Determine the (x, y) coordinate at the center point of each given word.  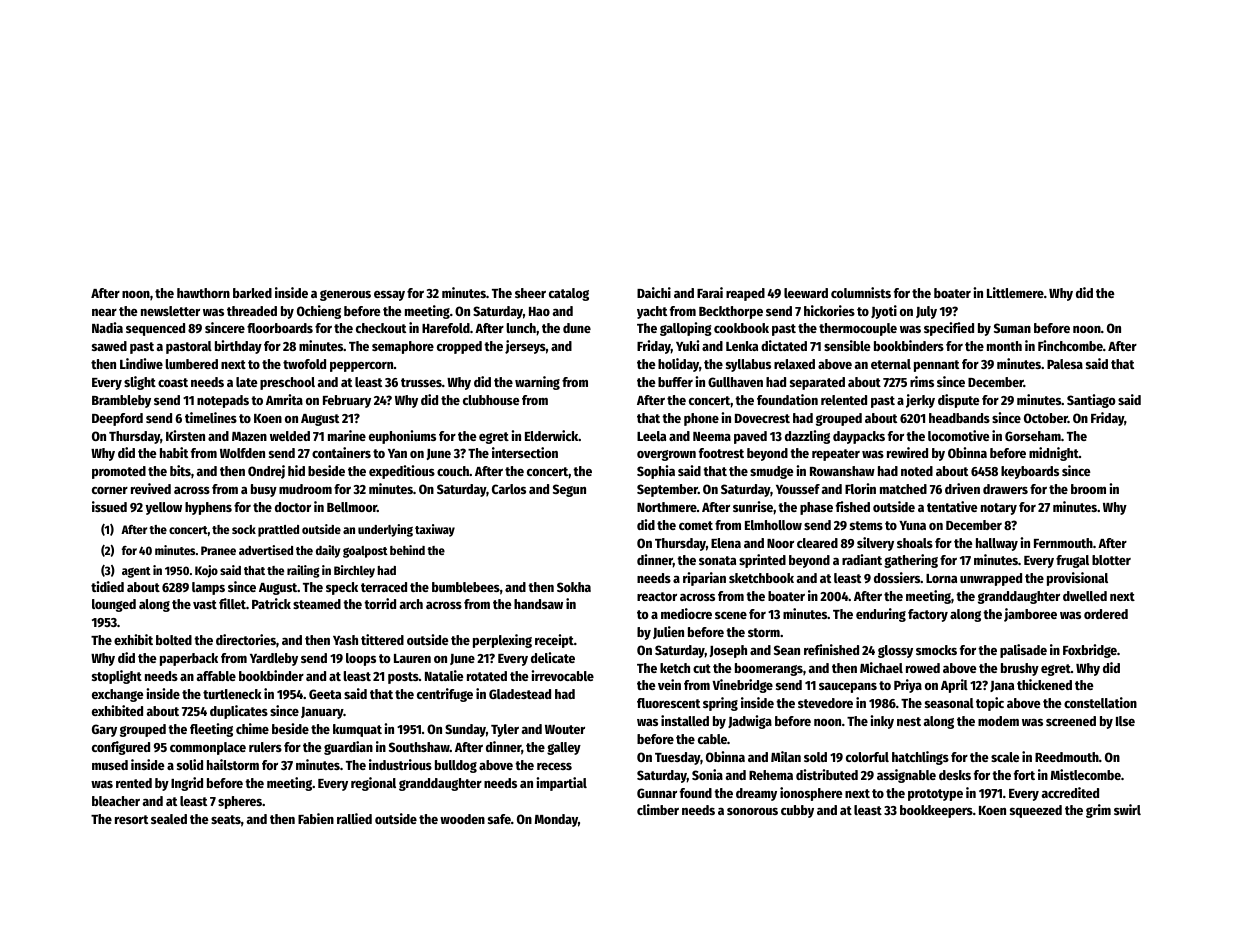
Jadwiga (750, 722)
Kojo (206, 571)
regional (373, 784)
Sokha (574, 587)
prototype (935, 795)
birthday (238, 347)
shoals (915, 543)
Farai (710, 292)
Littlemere (1015, 292)
